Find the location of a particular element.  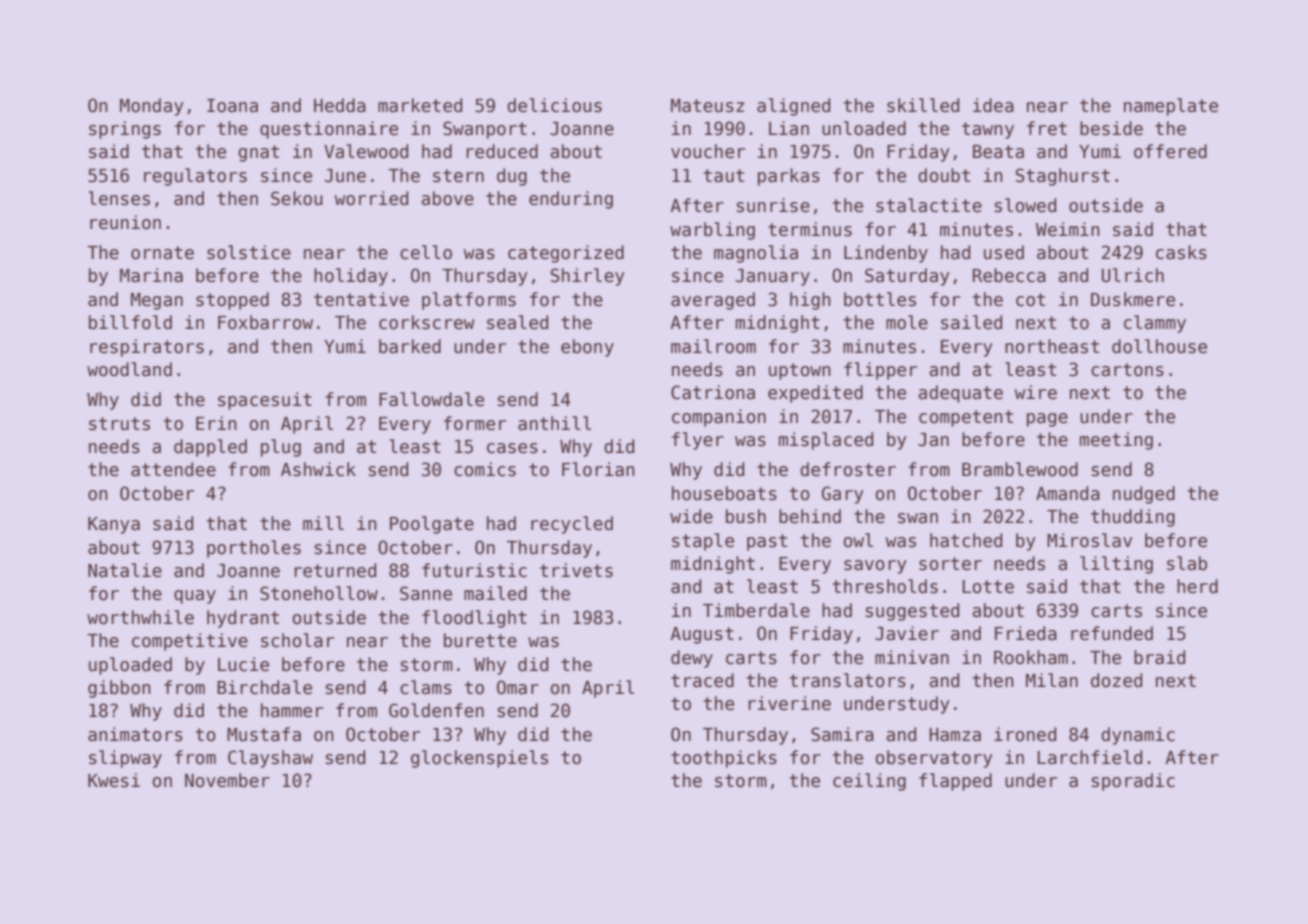

springs is located at coordinates (125, 130).
